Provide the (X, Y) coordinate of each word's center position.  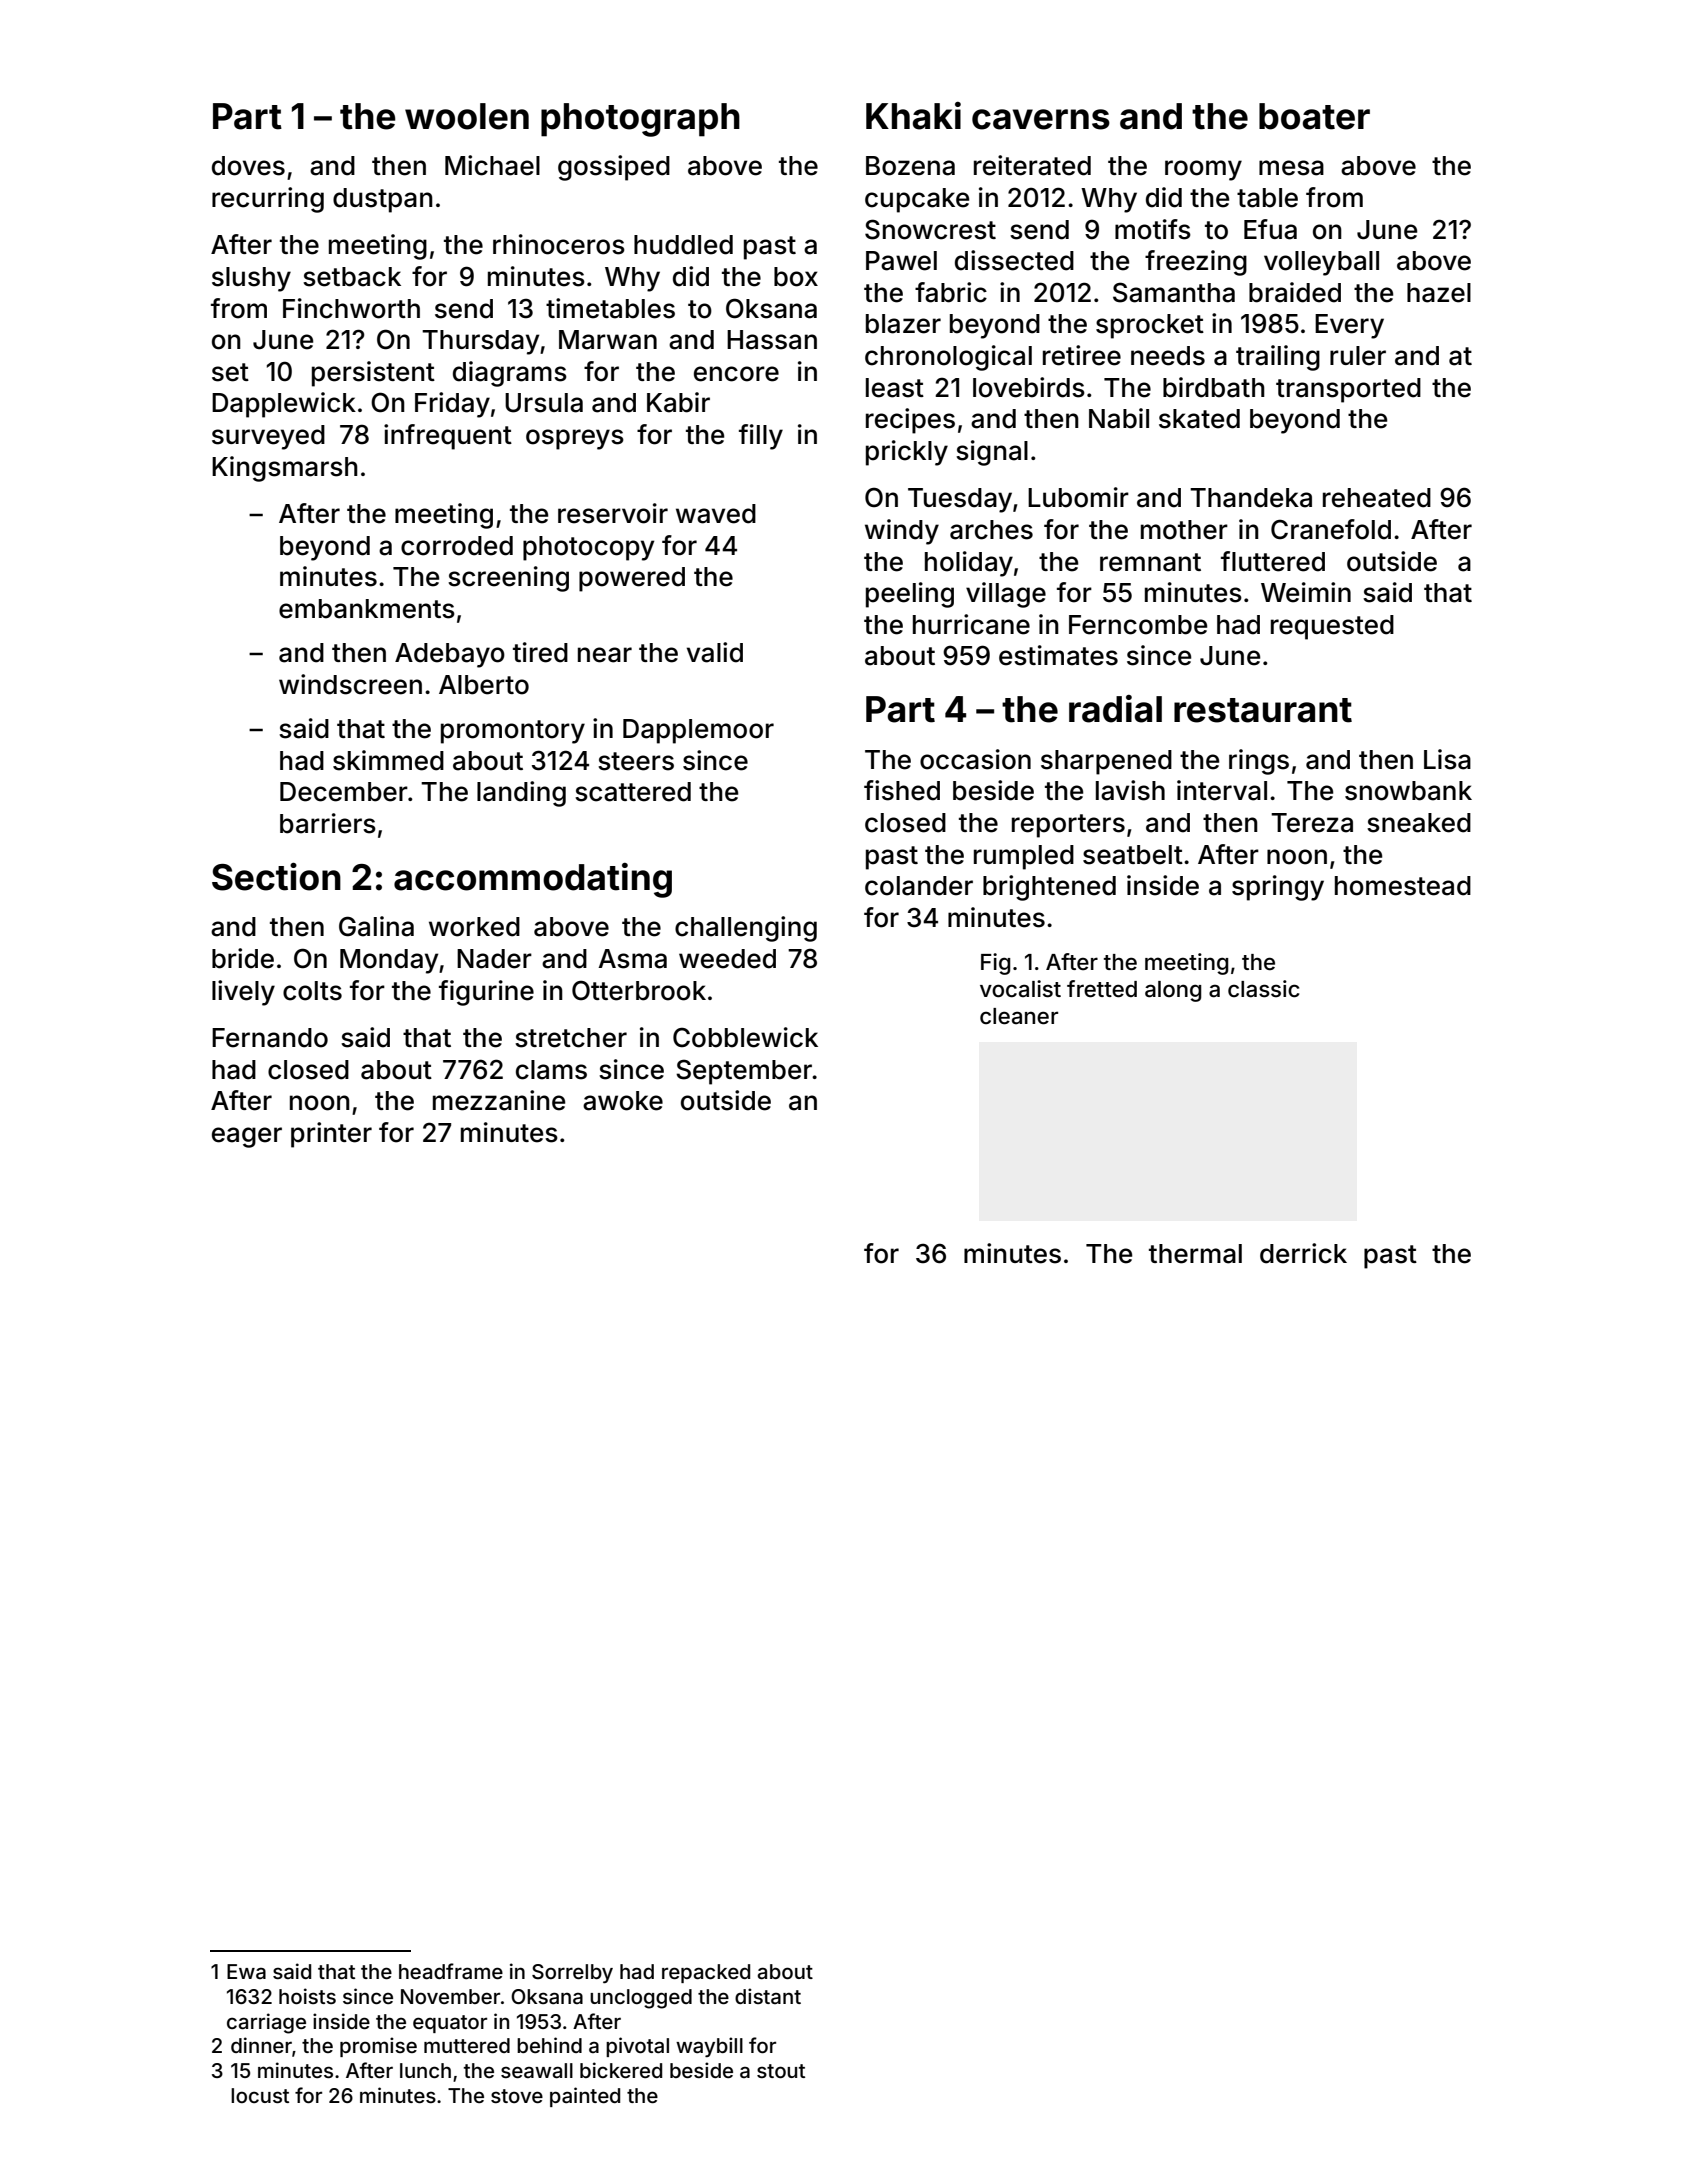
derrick (1303, 1253)
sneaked (1419, 823)
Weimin (1306, 592)
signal (992, 453)
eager (247, 1137)
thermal (1195, 1254)
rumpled (1024, 857)
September (744, 1072)
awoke (623, 1101)
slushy (251, 279)
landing (521, 794)
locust (260, 2095)
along (1173, 991)
